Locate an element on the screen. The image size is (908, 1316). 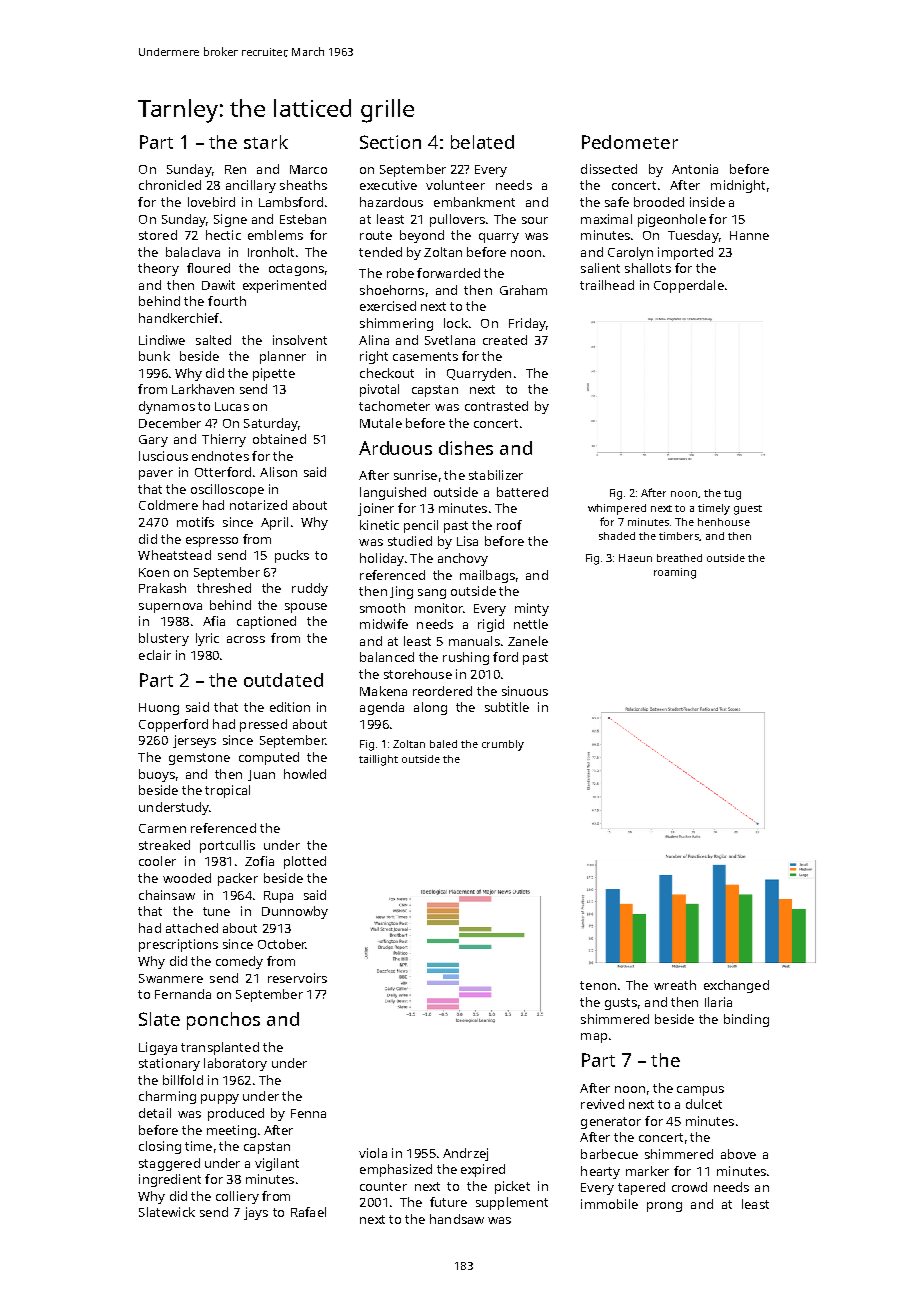
ingredient is located at coordinates (170, 1180).
